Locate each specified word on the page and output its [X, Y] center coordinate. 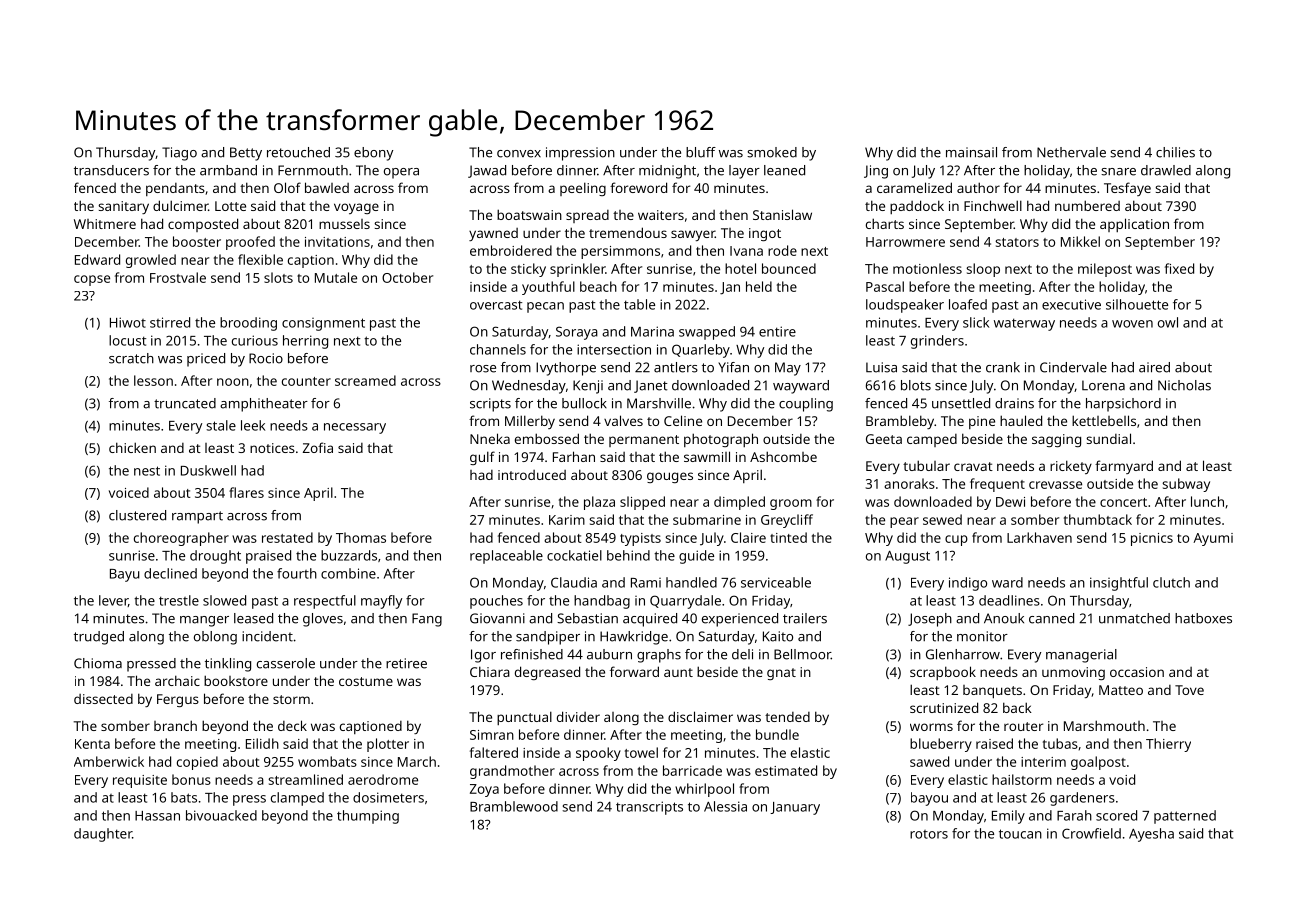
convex [519, 154]
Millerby [530, 422]
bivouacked [221, 815]
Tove [1189, 690]
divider [578, 716]
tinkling [228, 665]
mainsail [971, 152]
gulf [482, 458]
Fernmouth [313, 170]
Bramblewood [514, 806]
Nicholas [1184, 385]
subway [1186, 485]
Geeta [884, 439]
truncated [185, 403]
